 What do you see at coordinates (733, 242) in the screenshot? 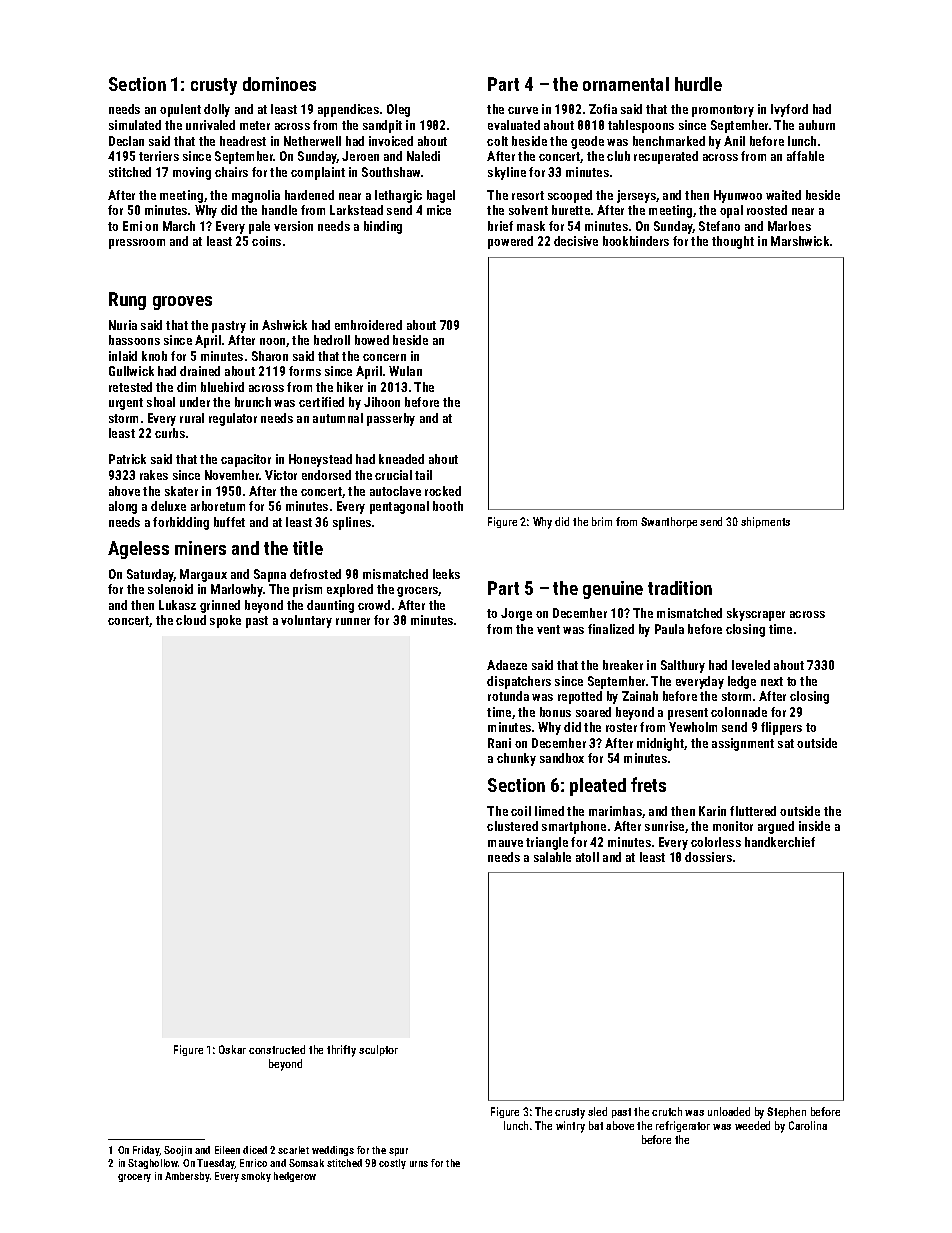
I see `thought` at bounding box center [733, 242].
